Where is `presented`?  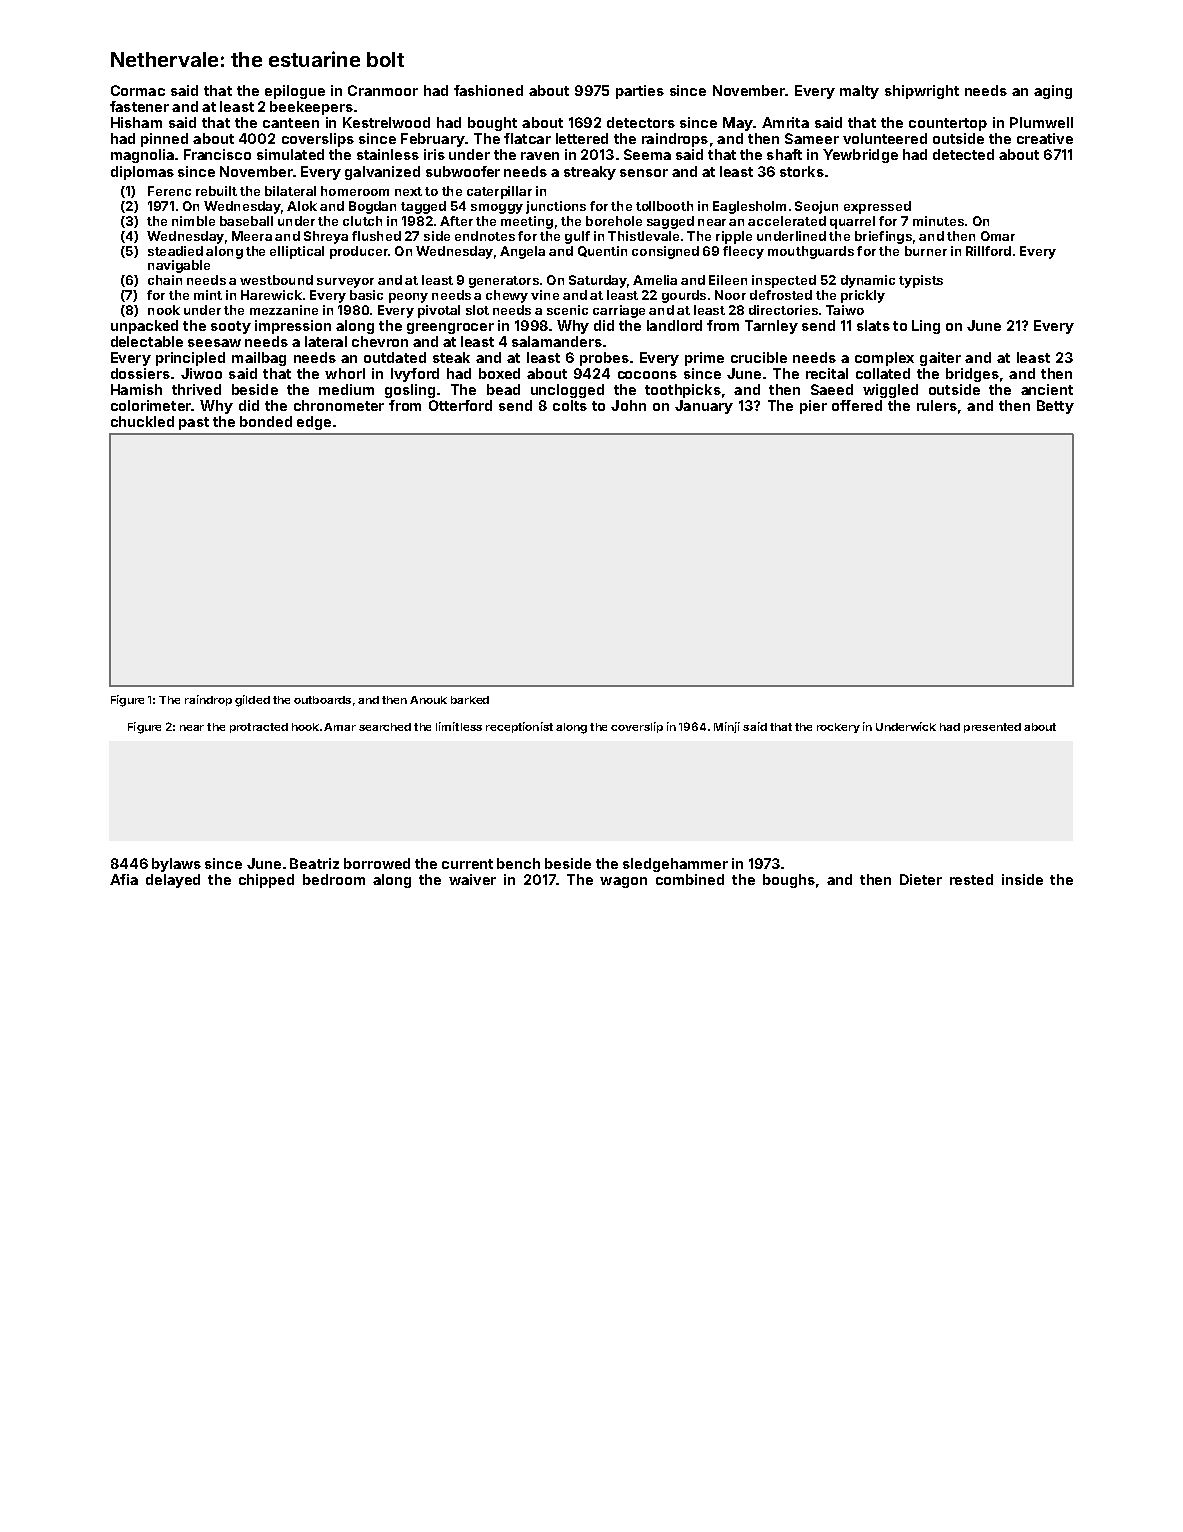
presented is located at coordinates (992, 728).
